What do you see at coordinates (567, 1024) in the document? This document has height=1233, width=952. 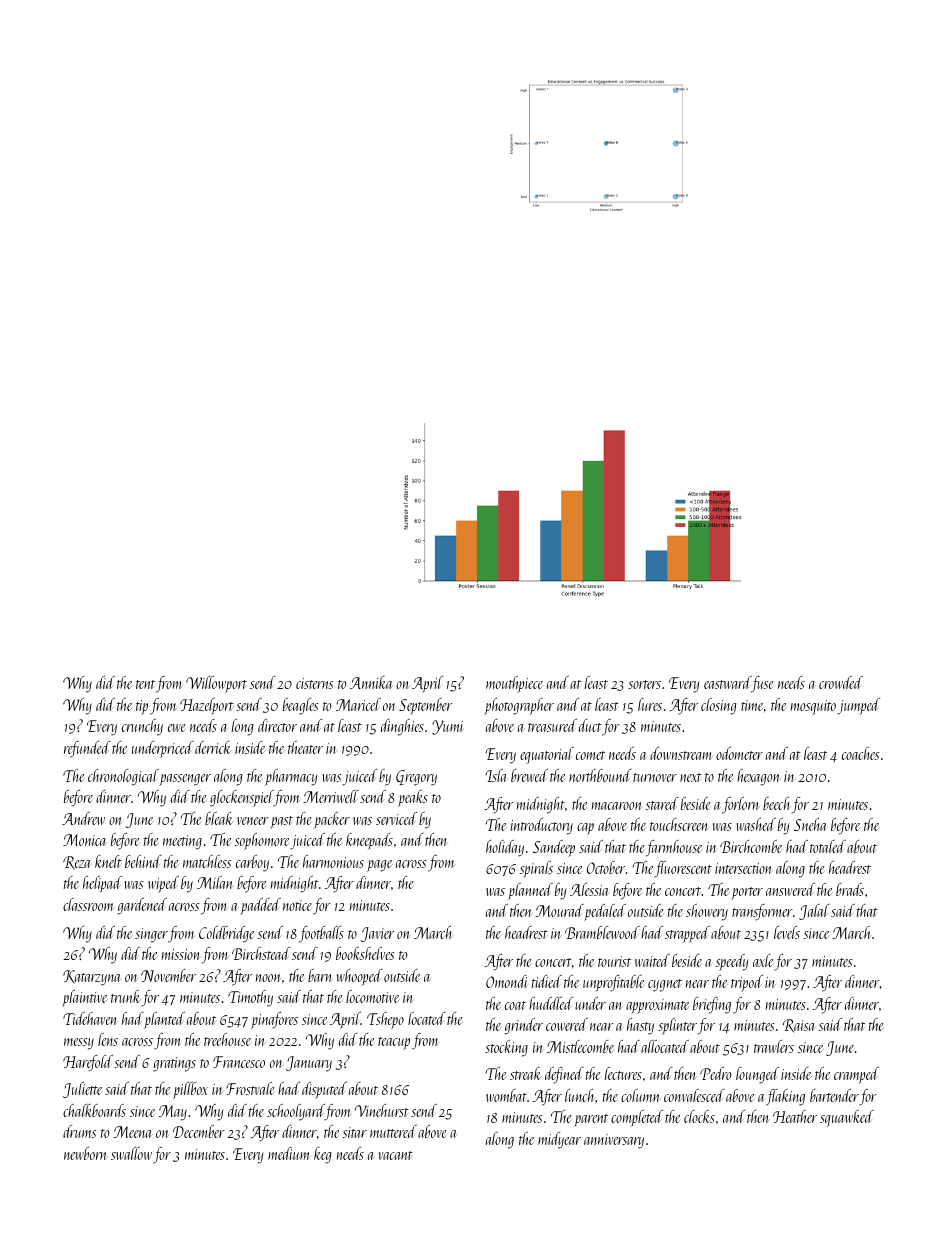 I see `cowered` at bounding box center [567, 1024].
